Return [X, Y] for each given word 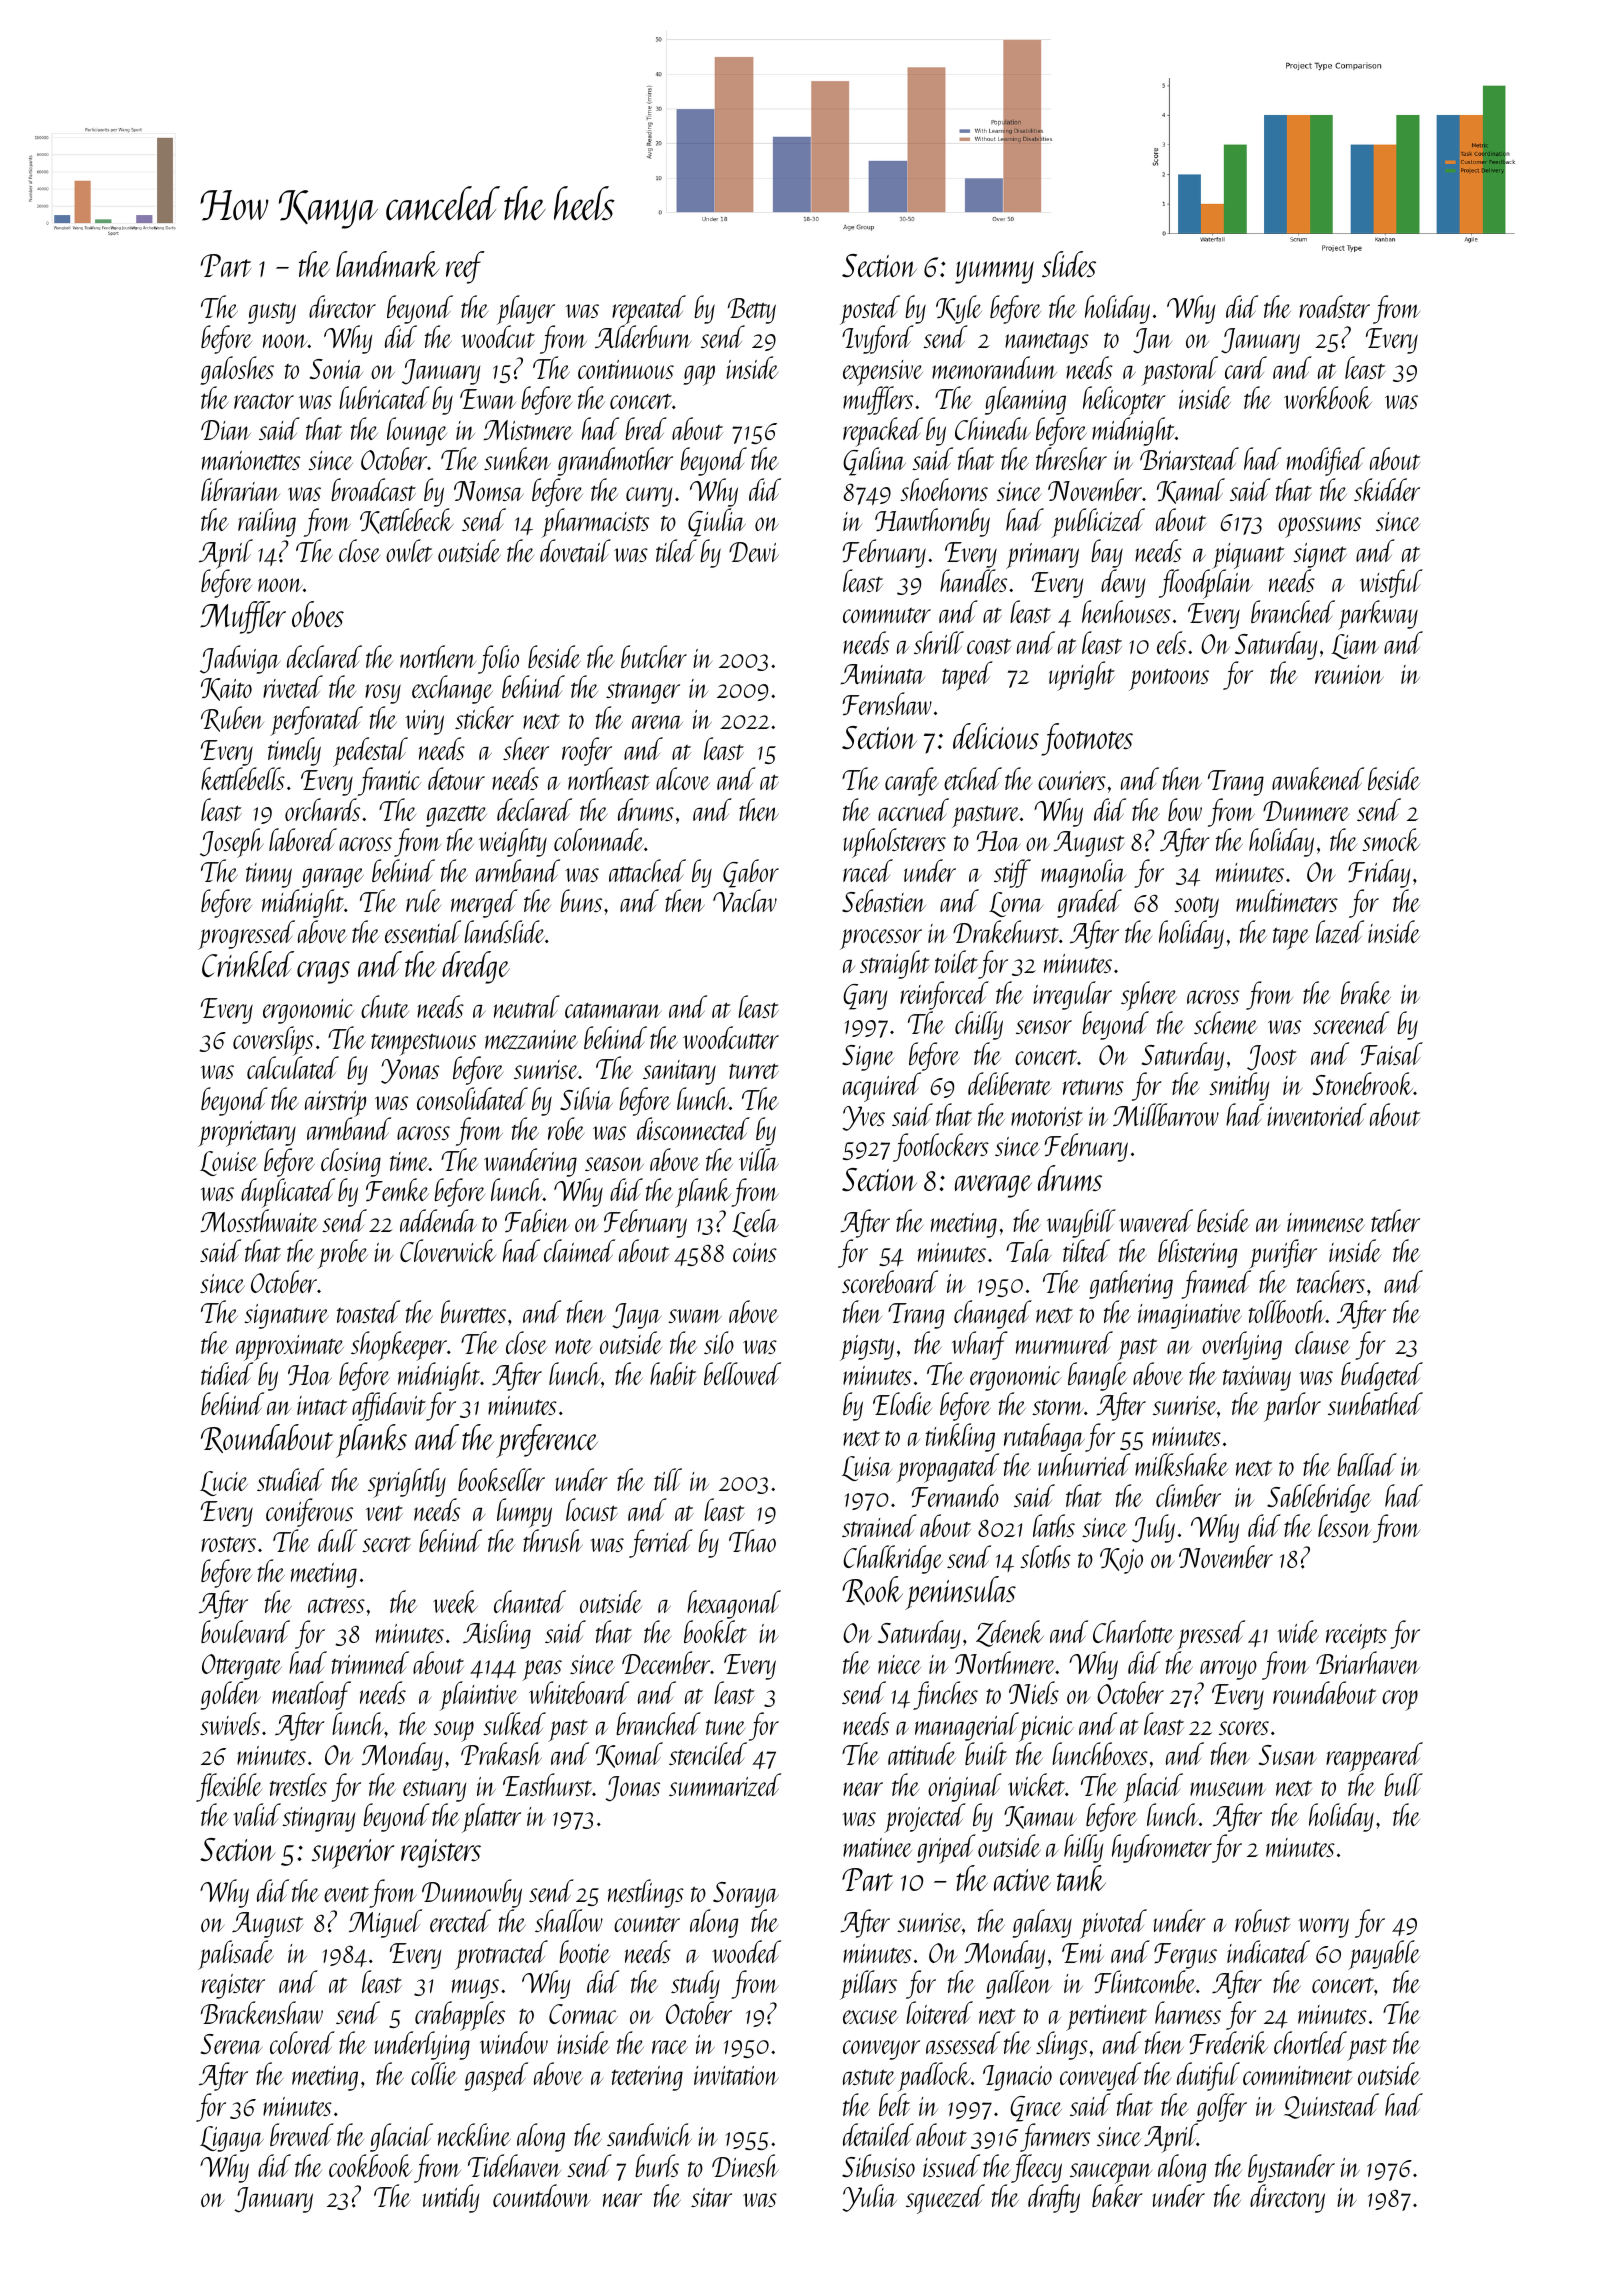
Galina [874, 462]
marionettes [251, 460]
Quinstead [1331, 2106]
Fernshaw [887, 703]
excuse [870, 2017]
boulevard [245, 1631]
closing [351, 1162]
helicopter [1124, 401]
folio [498, 659]
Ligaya [232, 2139]
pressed [1211, 1635]
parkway [1378, 615]
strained [879, 1525]
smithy [1239, 1086]
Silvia [586, 1098]
